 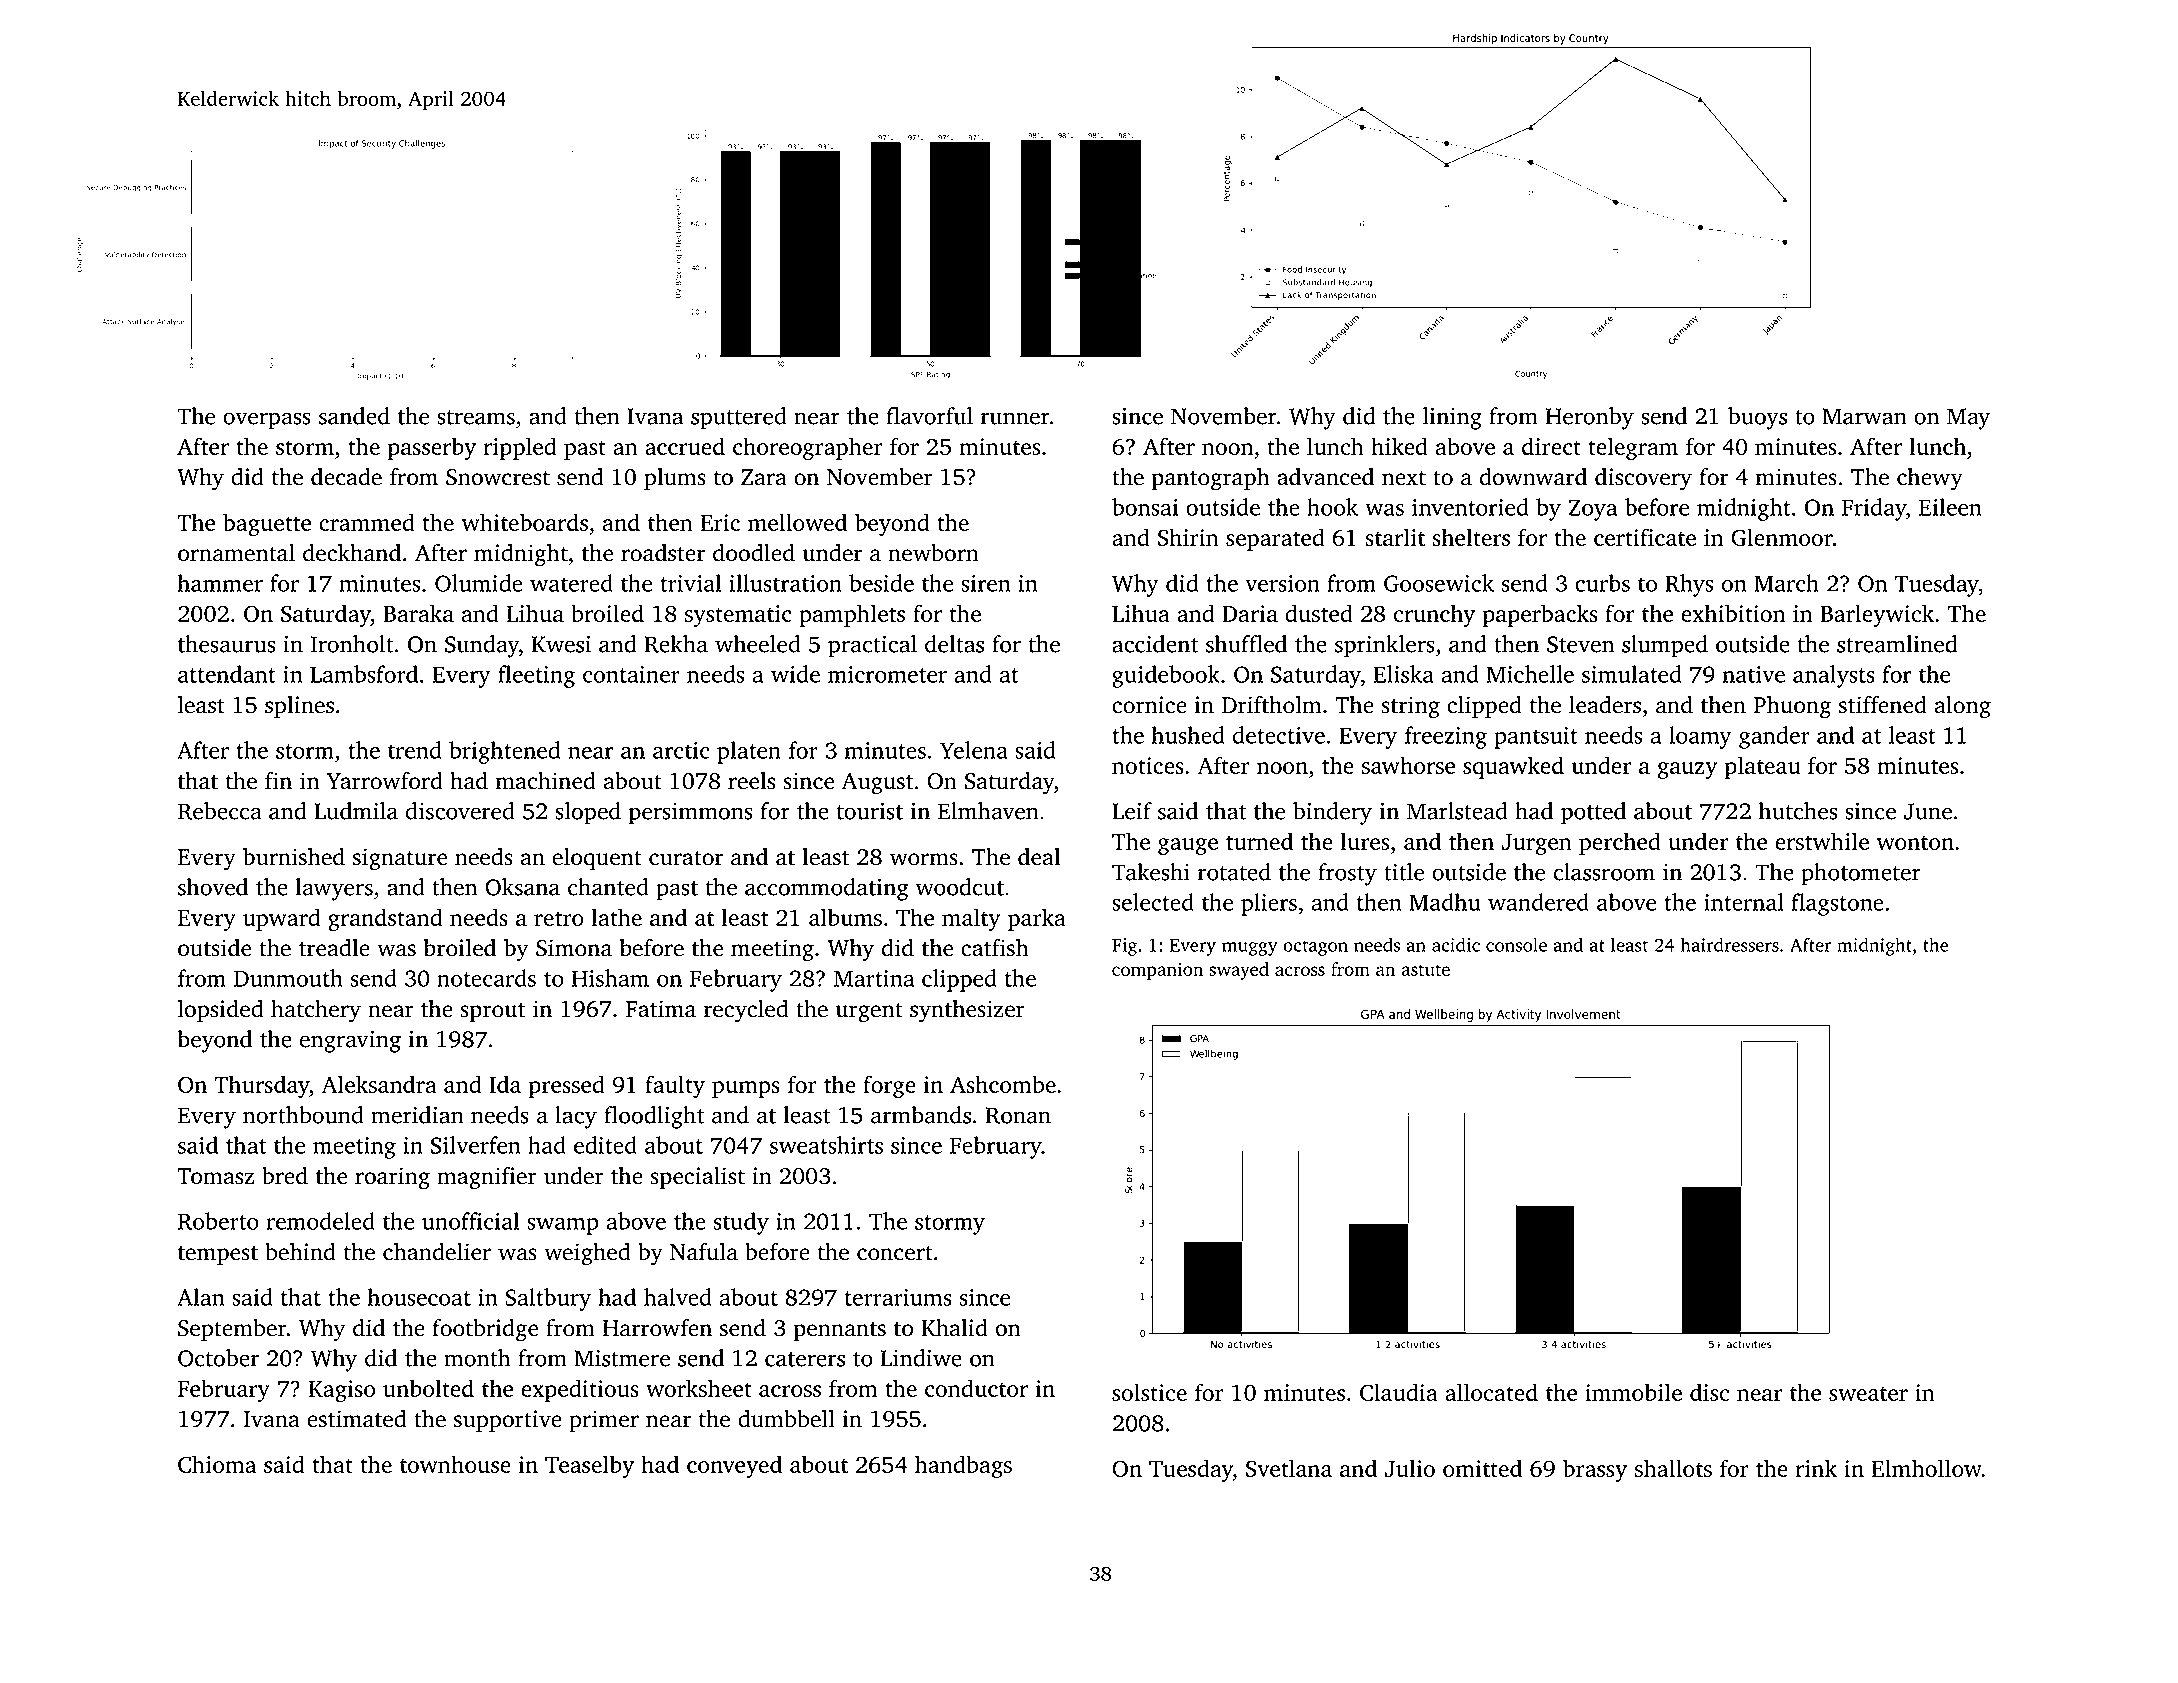 I want to click on gauge, so click(x=1188, y=846).
